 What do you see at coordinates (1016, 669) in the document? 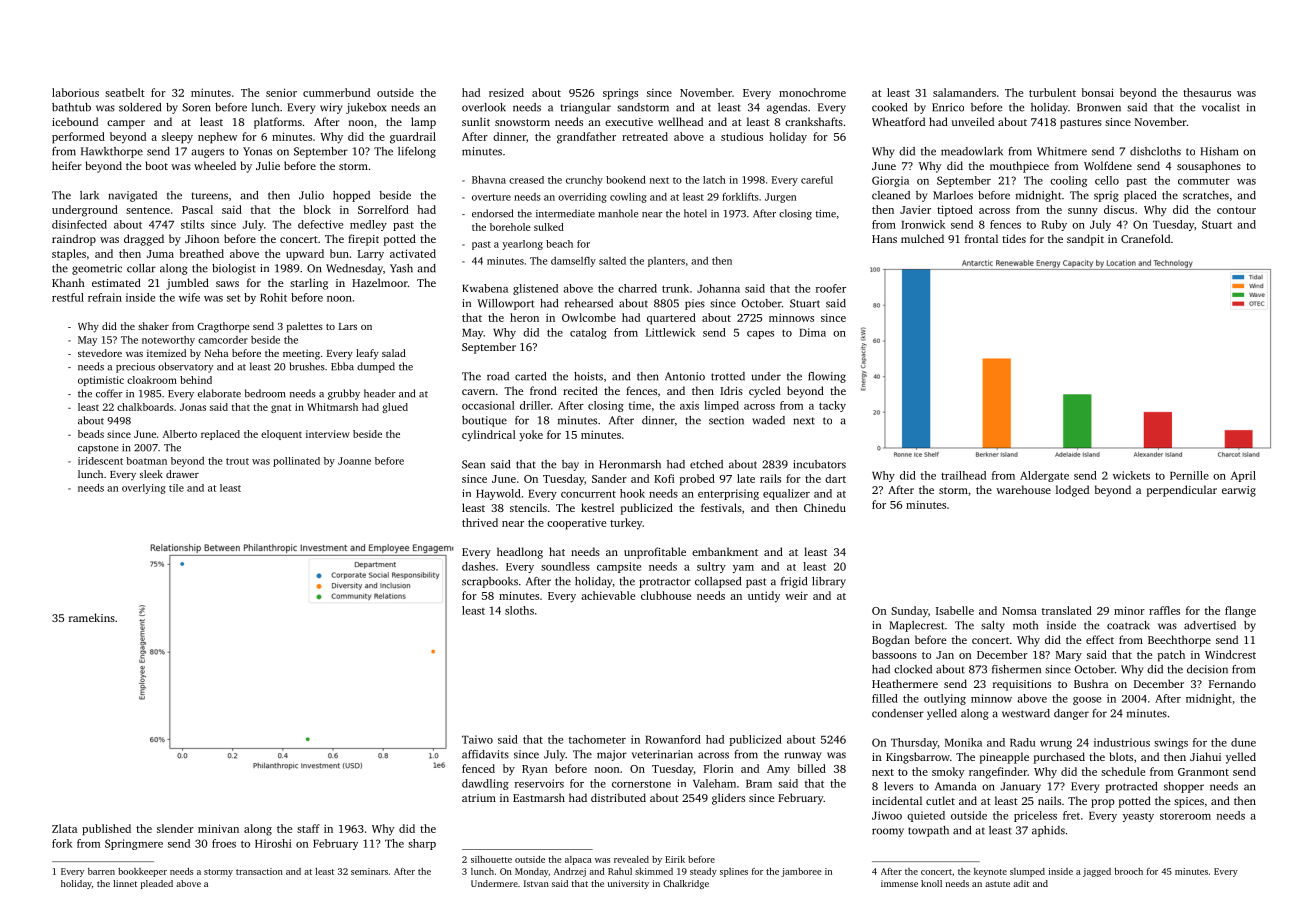
I see `fishermen` at bounding box center [1016, 669].
